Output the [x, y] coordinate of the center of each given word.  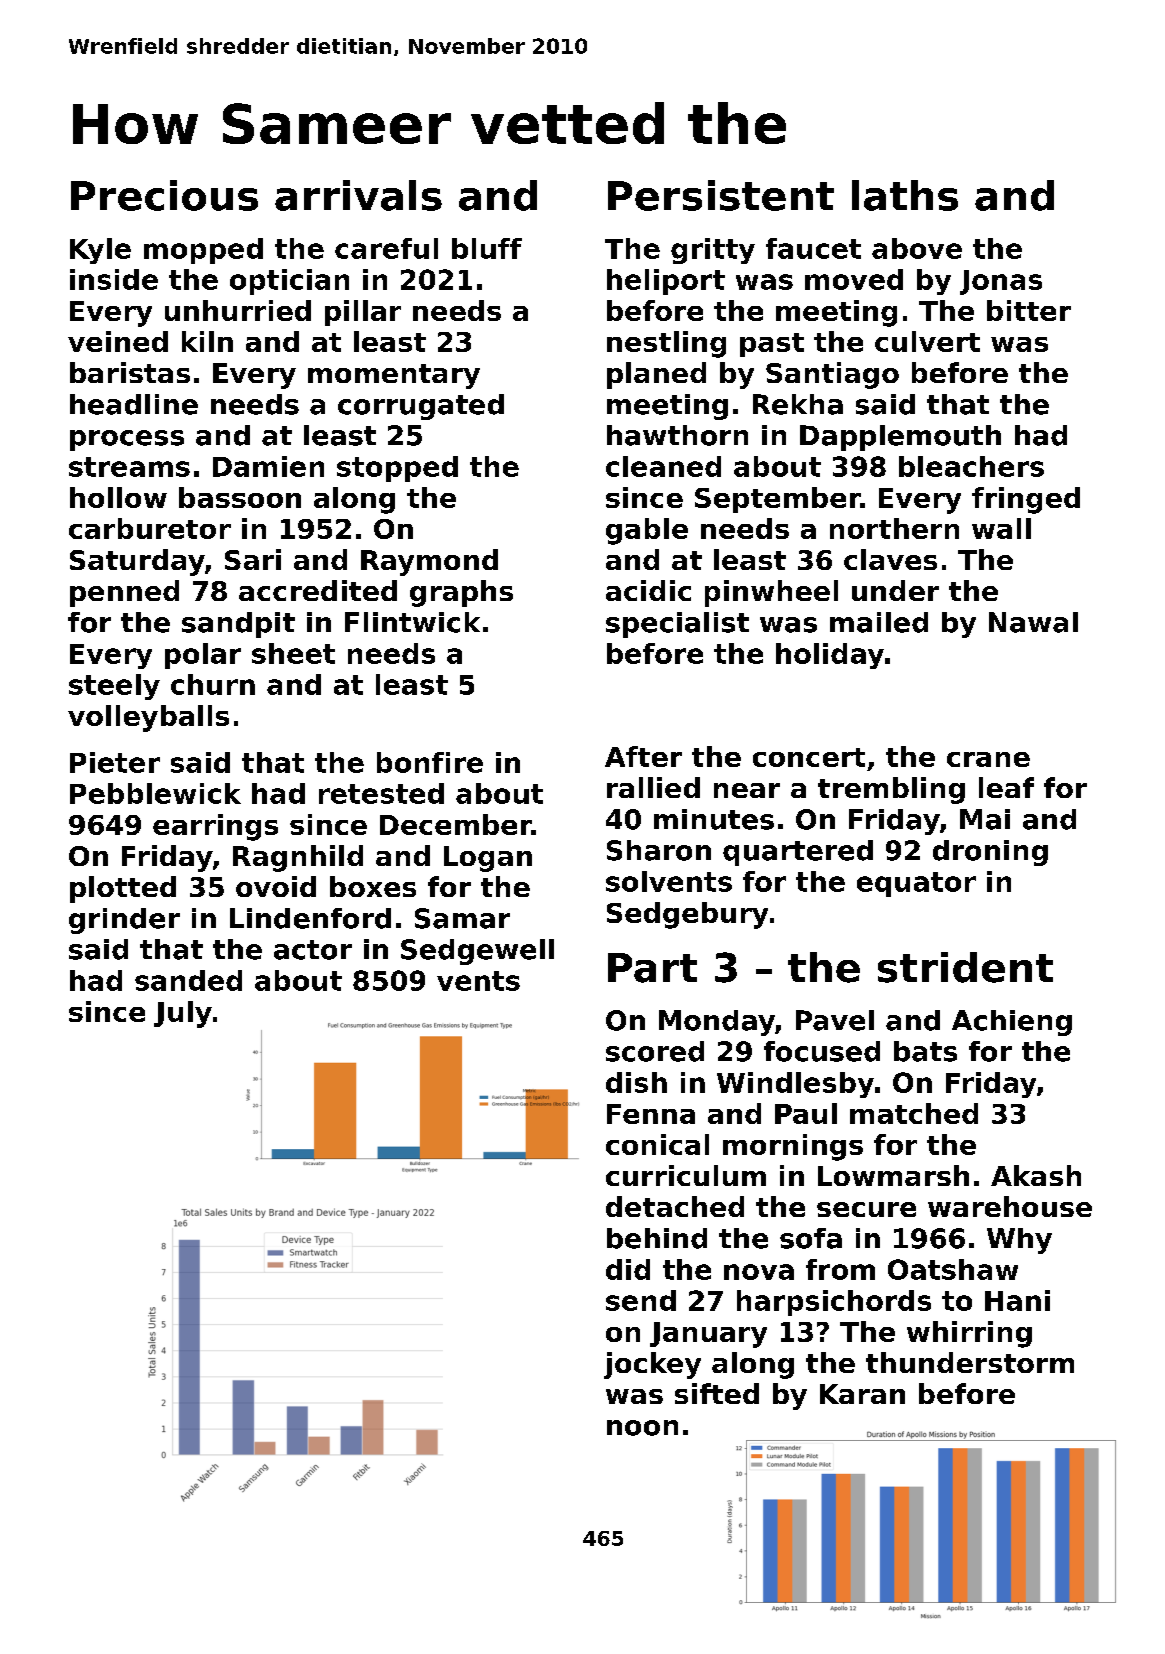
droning [990, 853]
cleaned [663, 466]
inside [114, 279]
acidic [648, 590]
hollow [118, 497]
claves [890, 559]
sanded [188, 980]
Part [652, 968]
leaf [1006, 787]
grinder [124, 921]
